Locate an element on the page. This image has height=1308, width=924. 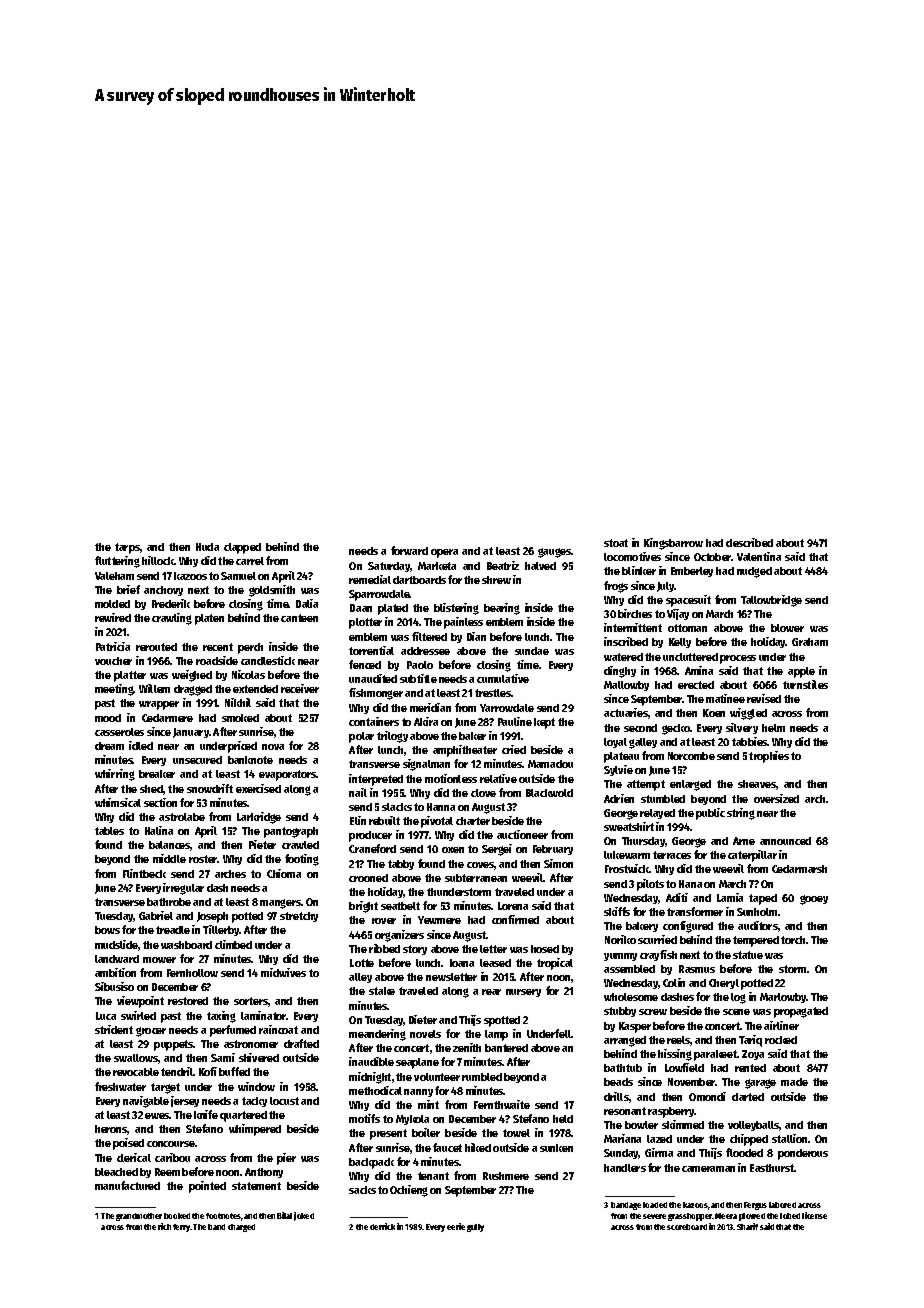
Pieter is located at coordinates (262, 844).
